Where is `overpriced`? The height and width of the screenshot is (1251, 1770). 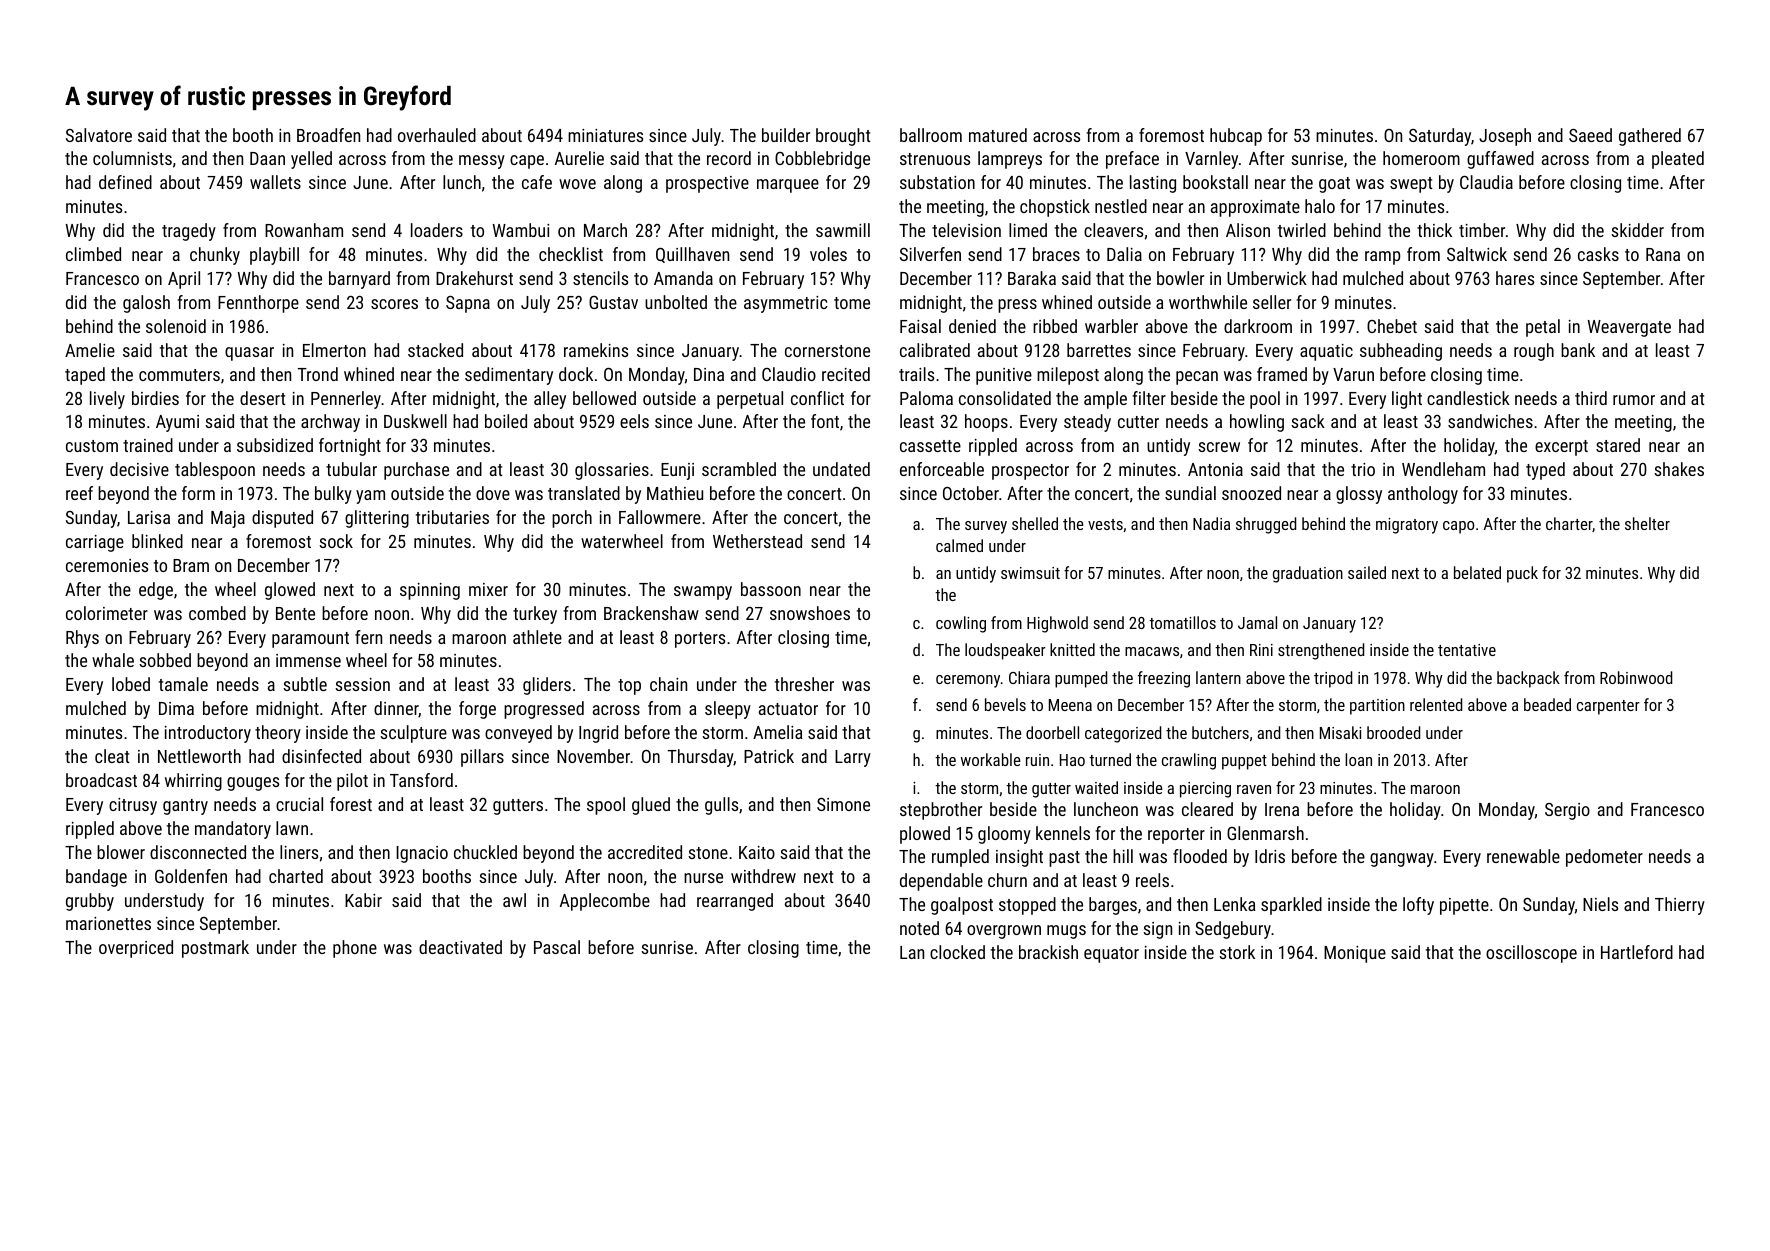
overpriced is located at coordinates (136, 949).
